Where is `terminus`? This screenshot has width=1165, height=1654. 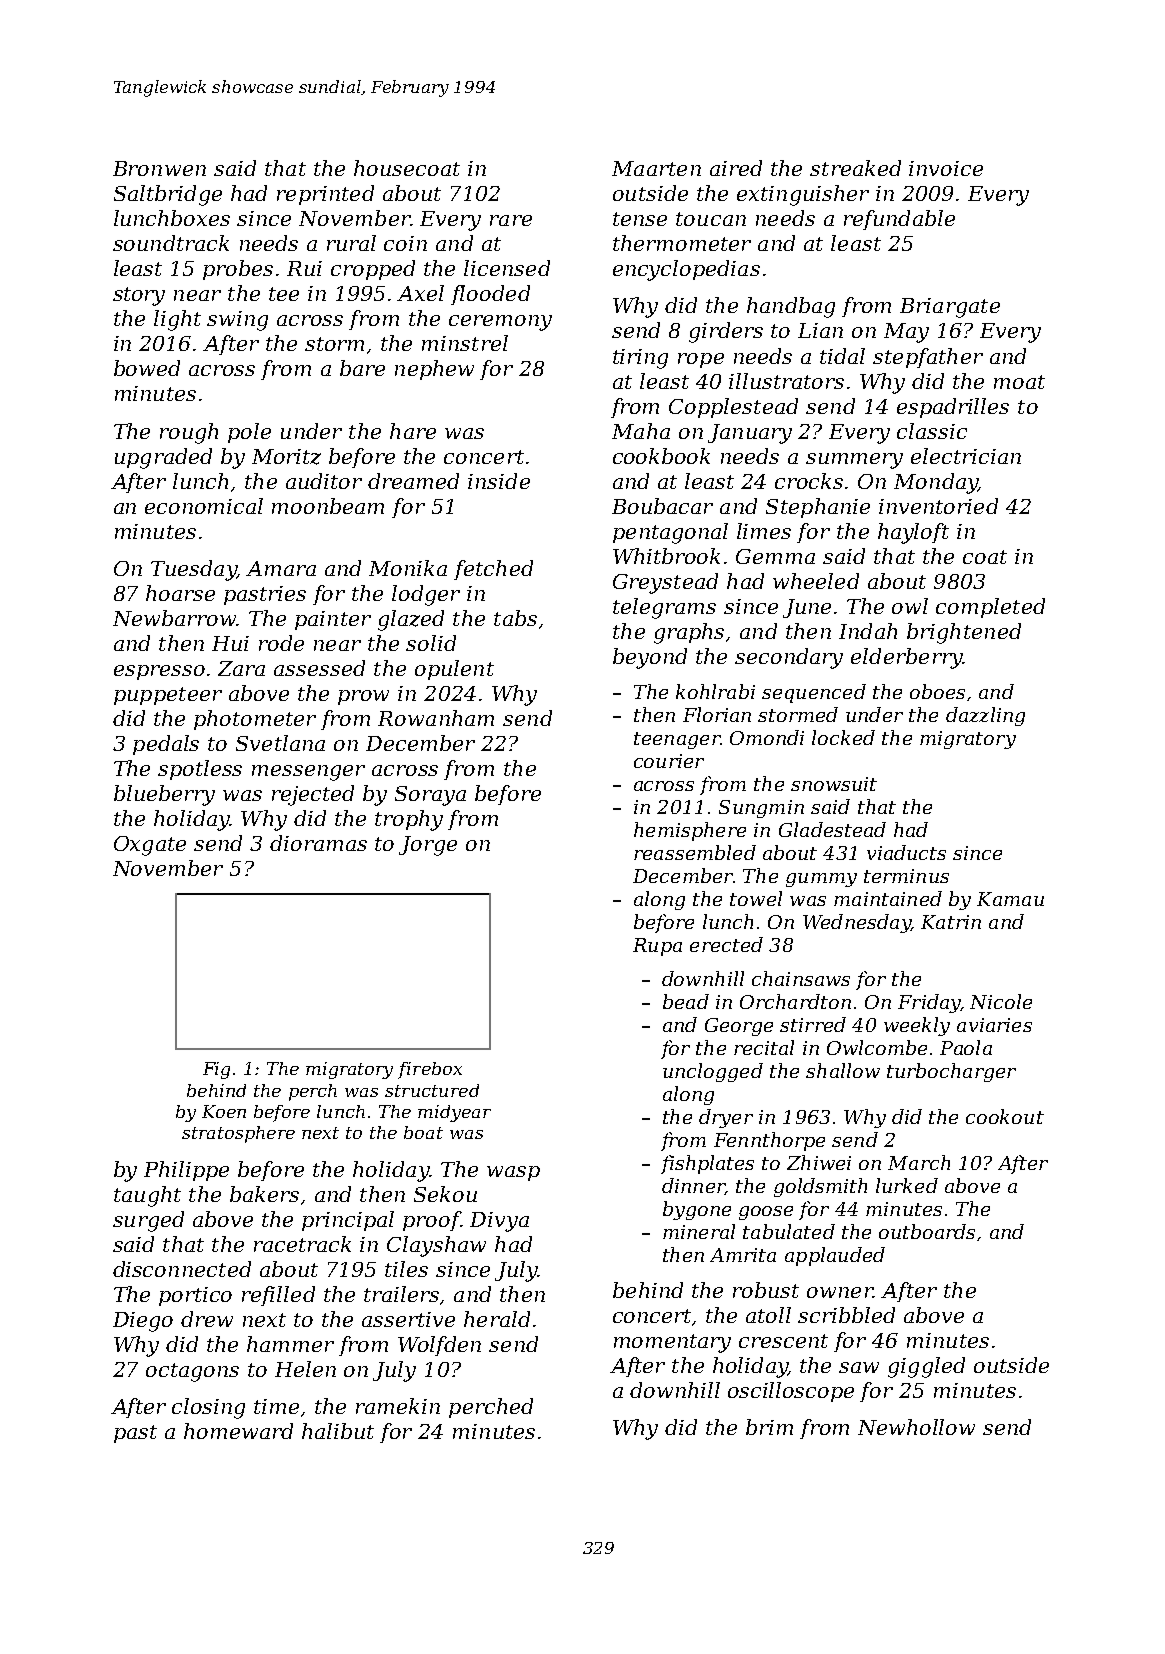
terminus is located at coordinates (906, 876).
